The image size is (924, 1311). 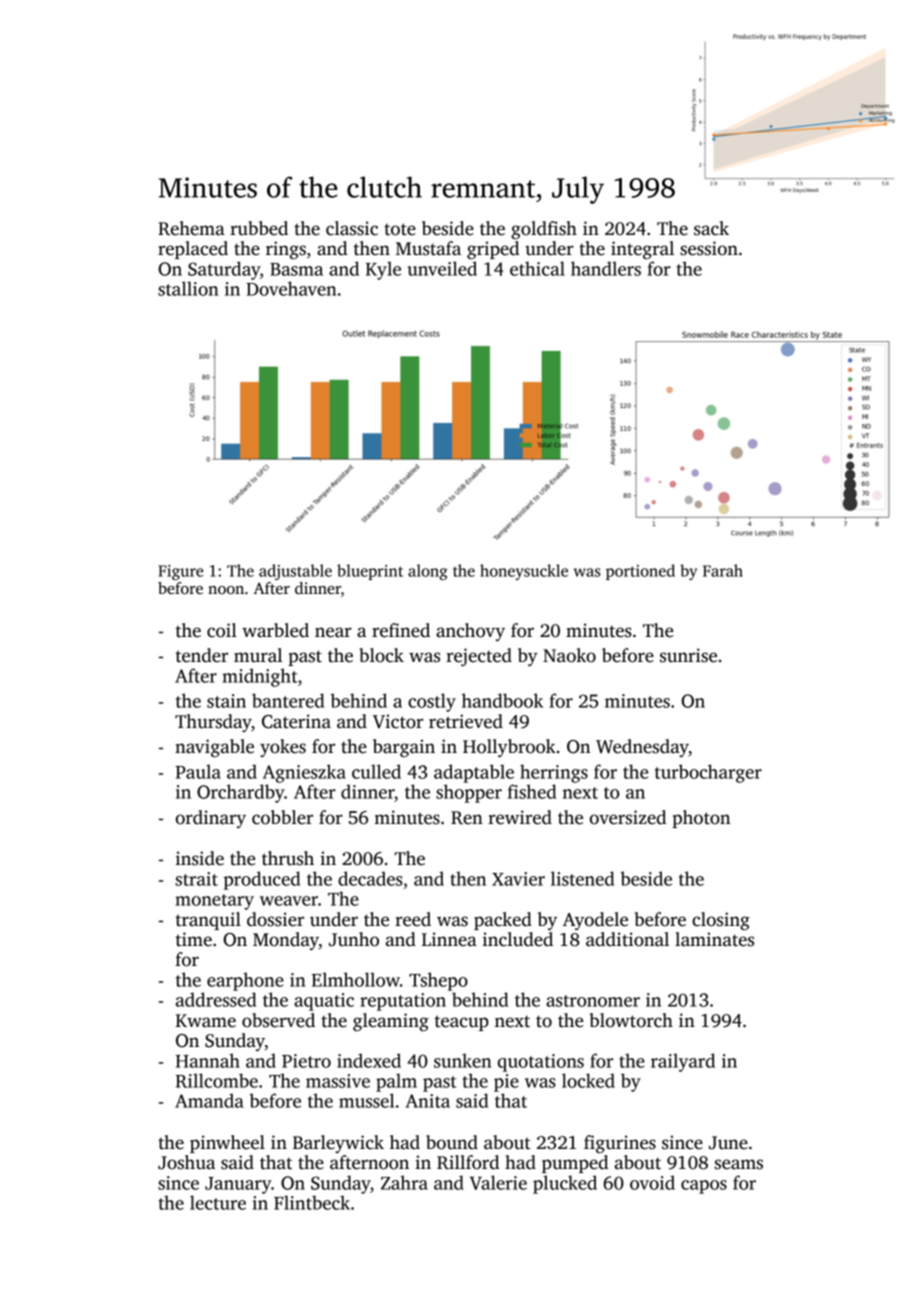 What do you see at coordinates (704, 1187) in the document?
I see `capos` at bounding box center [704, 1187].
